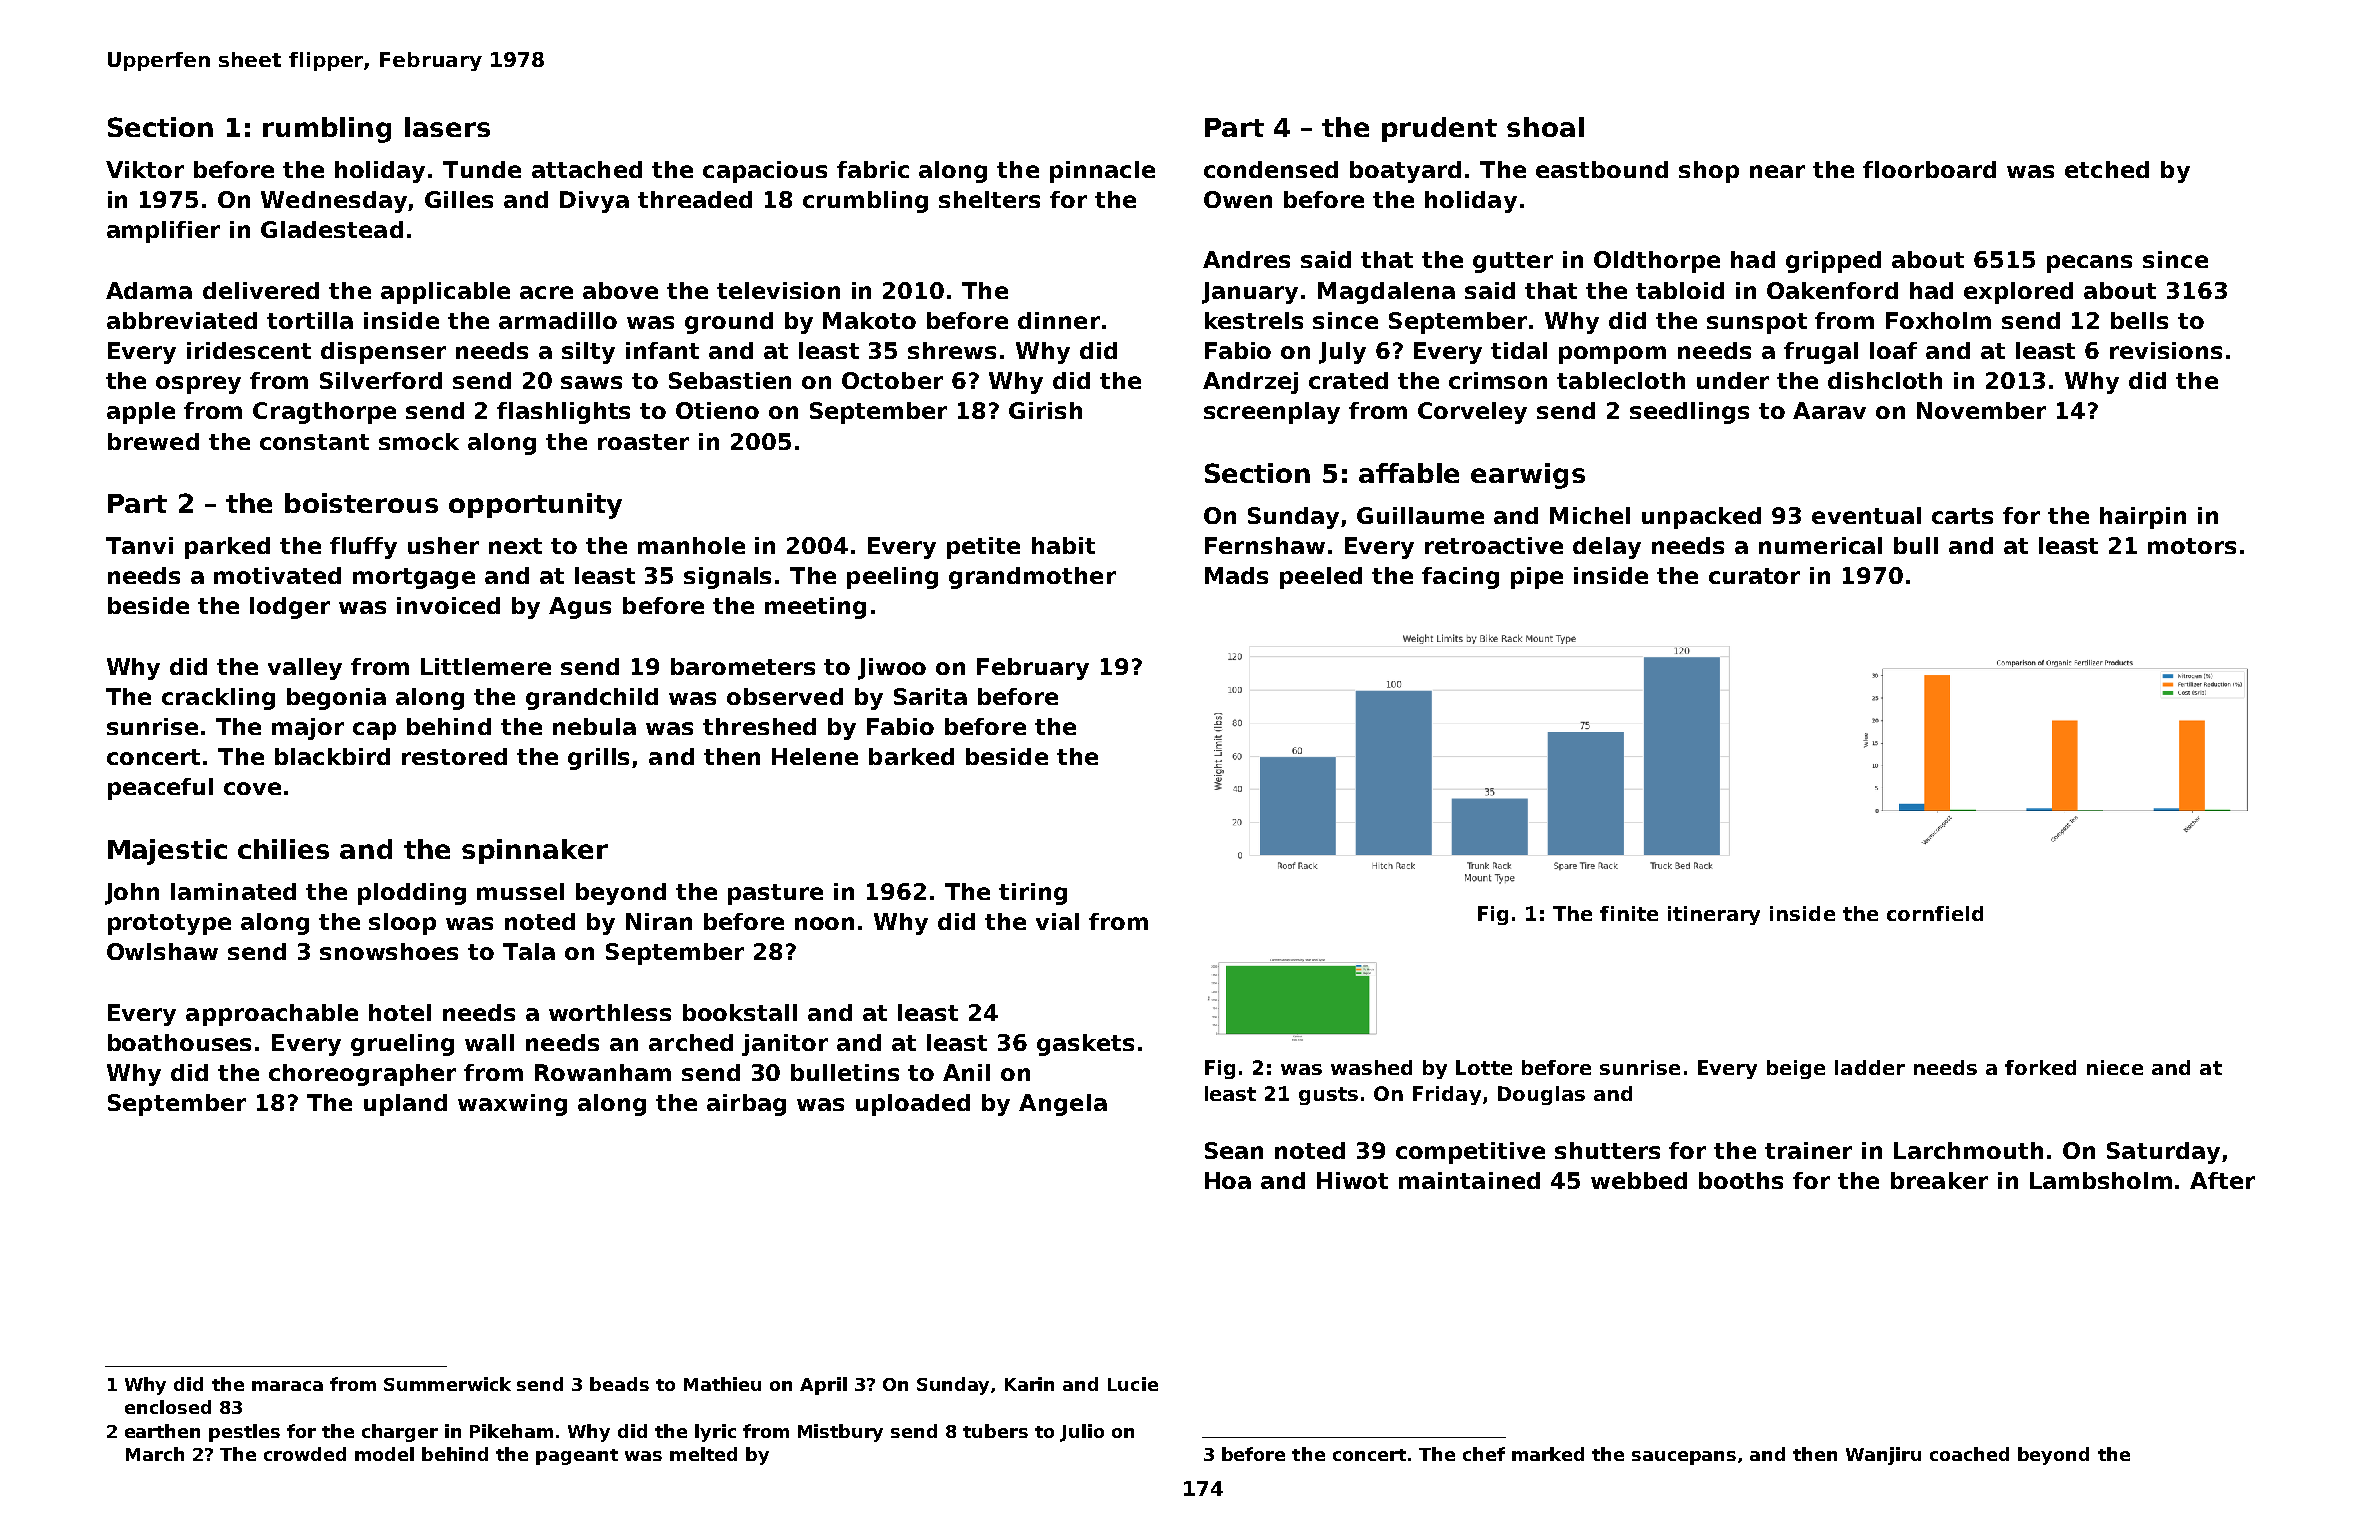 The image size is (2364, 1530). I want to click on lasers, so click(447, 127).
